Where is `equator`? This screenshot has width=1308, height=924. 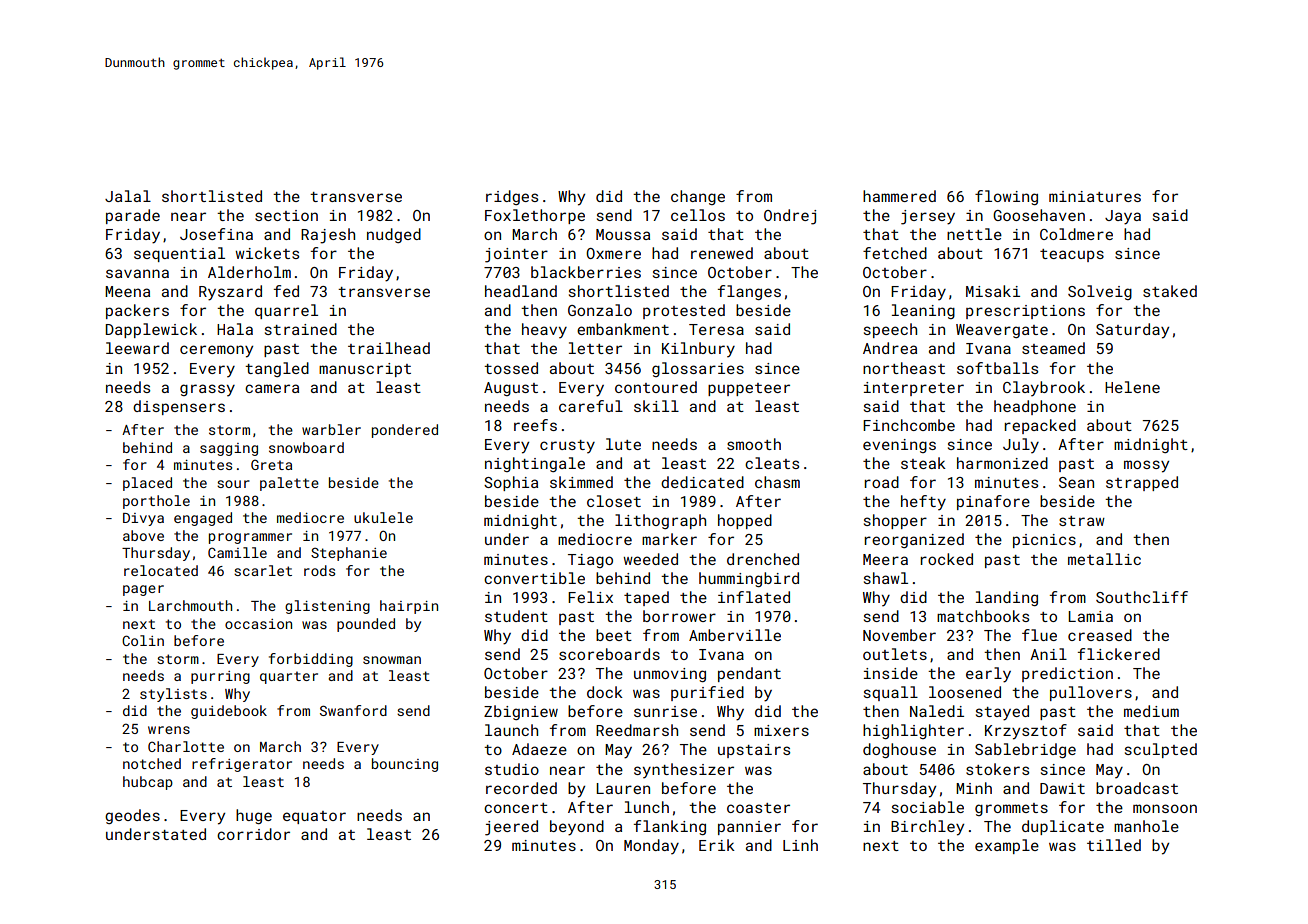 equator is located at coordinates (314, 817).
